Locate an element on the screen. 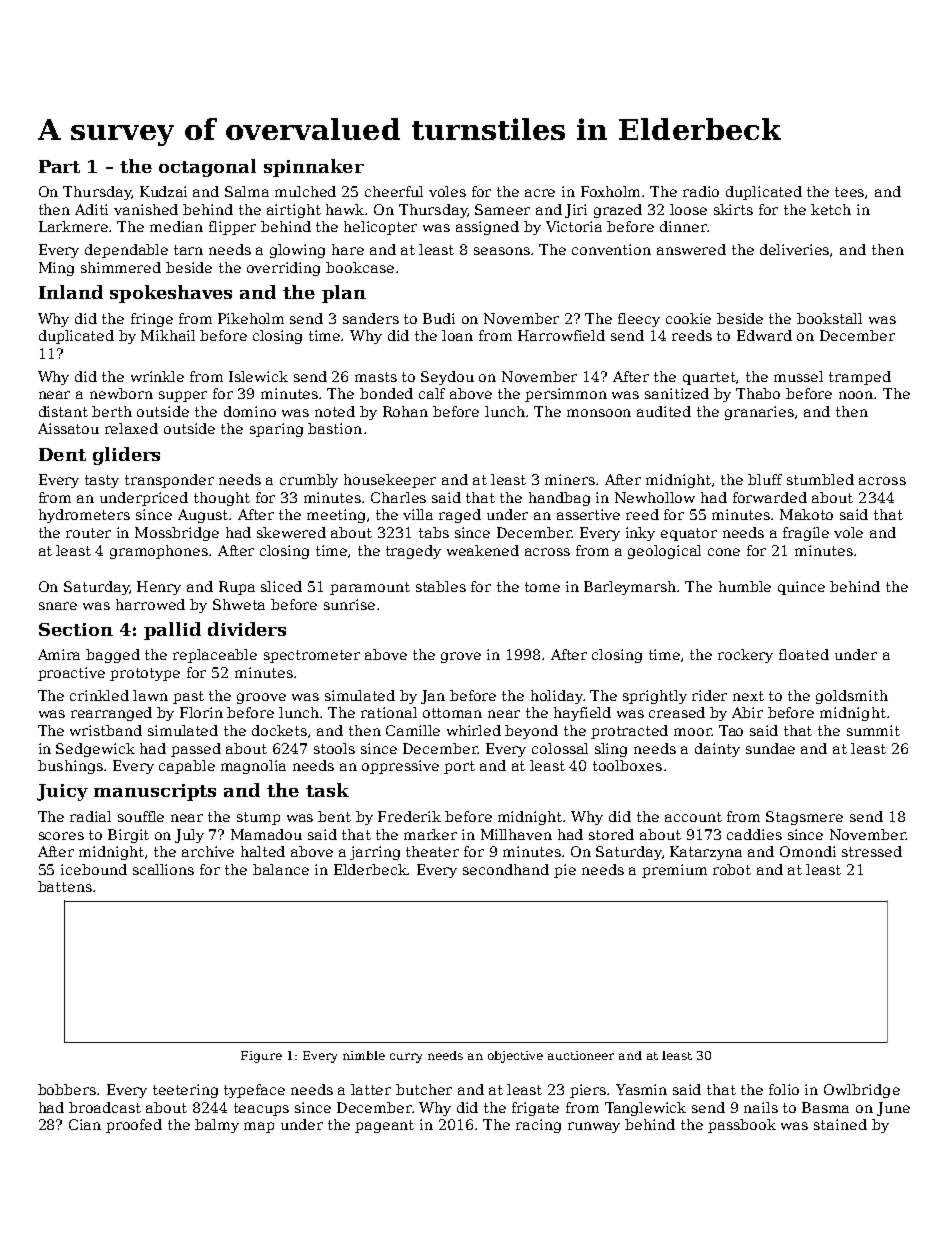 This screenshot has height=1233, width=952. weakened is located at coordinates (483, 550).
